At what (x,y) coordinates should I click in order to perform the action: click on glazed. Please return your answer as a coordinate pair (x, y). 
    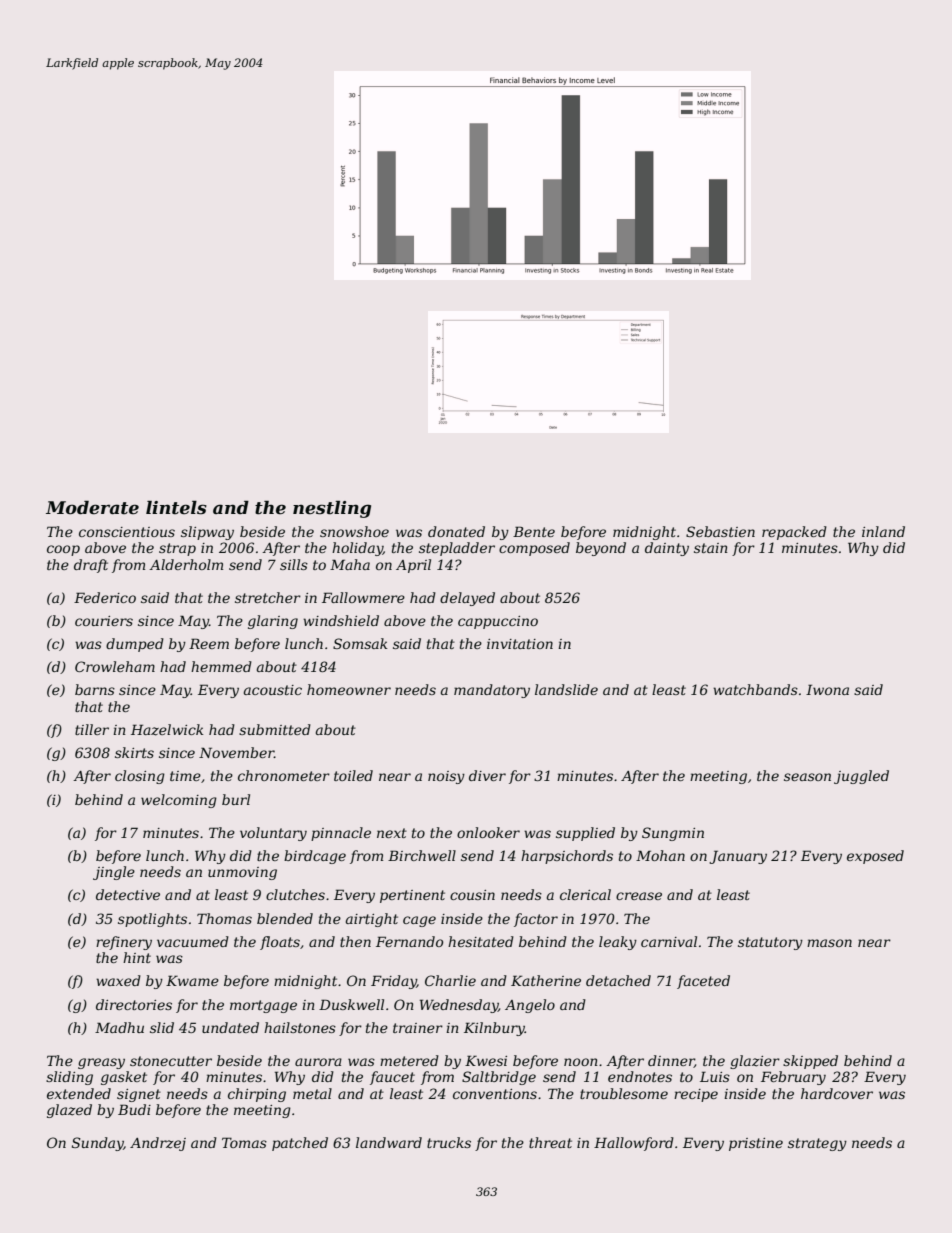
    Looking at the image, I should click on (69, 1111).
